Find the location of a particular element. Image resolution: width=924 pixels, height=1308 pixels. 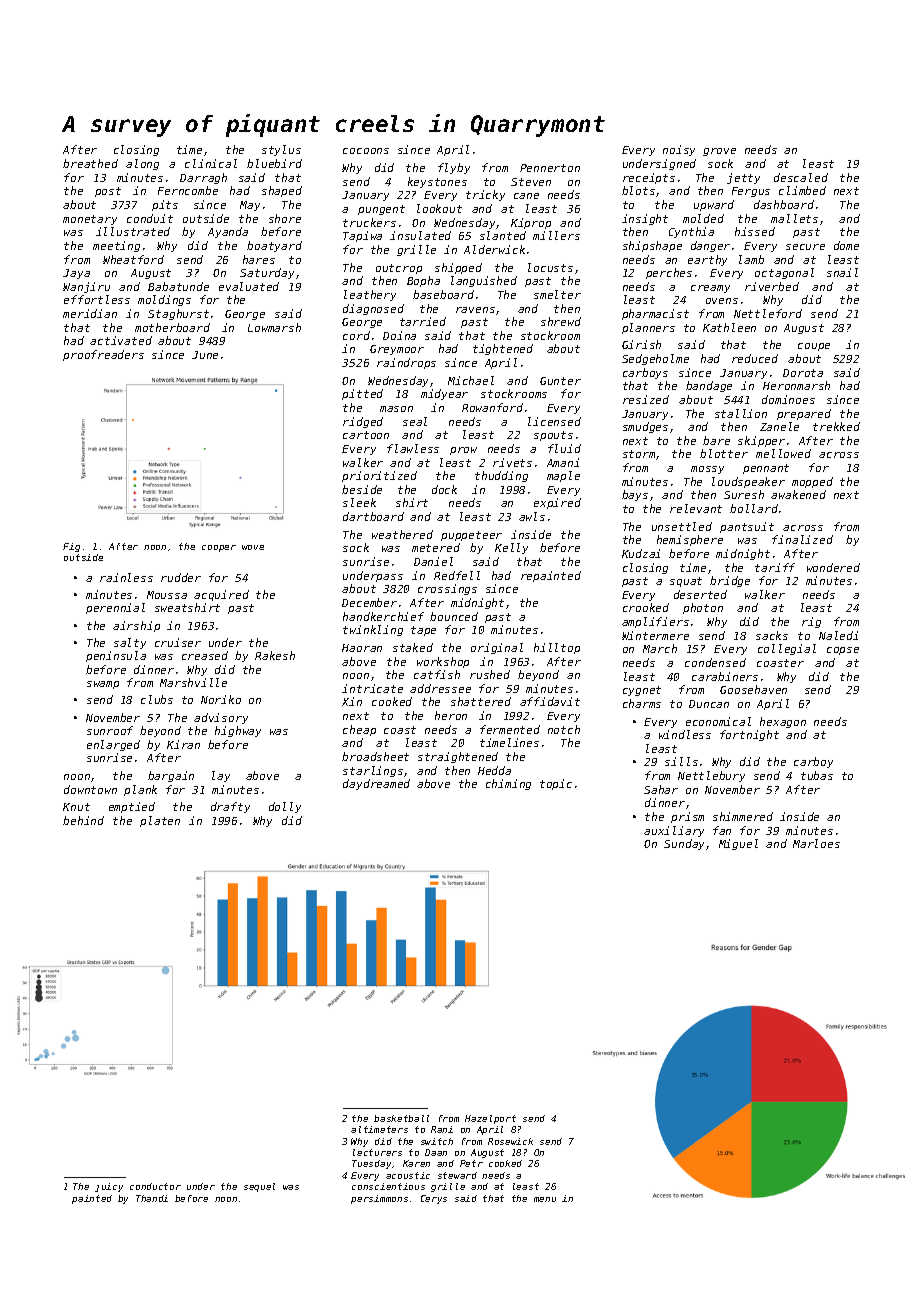

breathed is located at coordinates (90, 163).
